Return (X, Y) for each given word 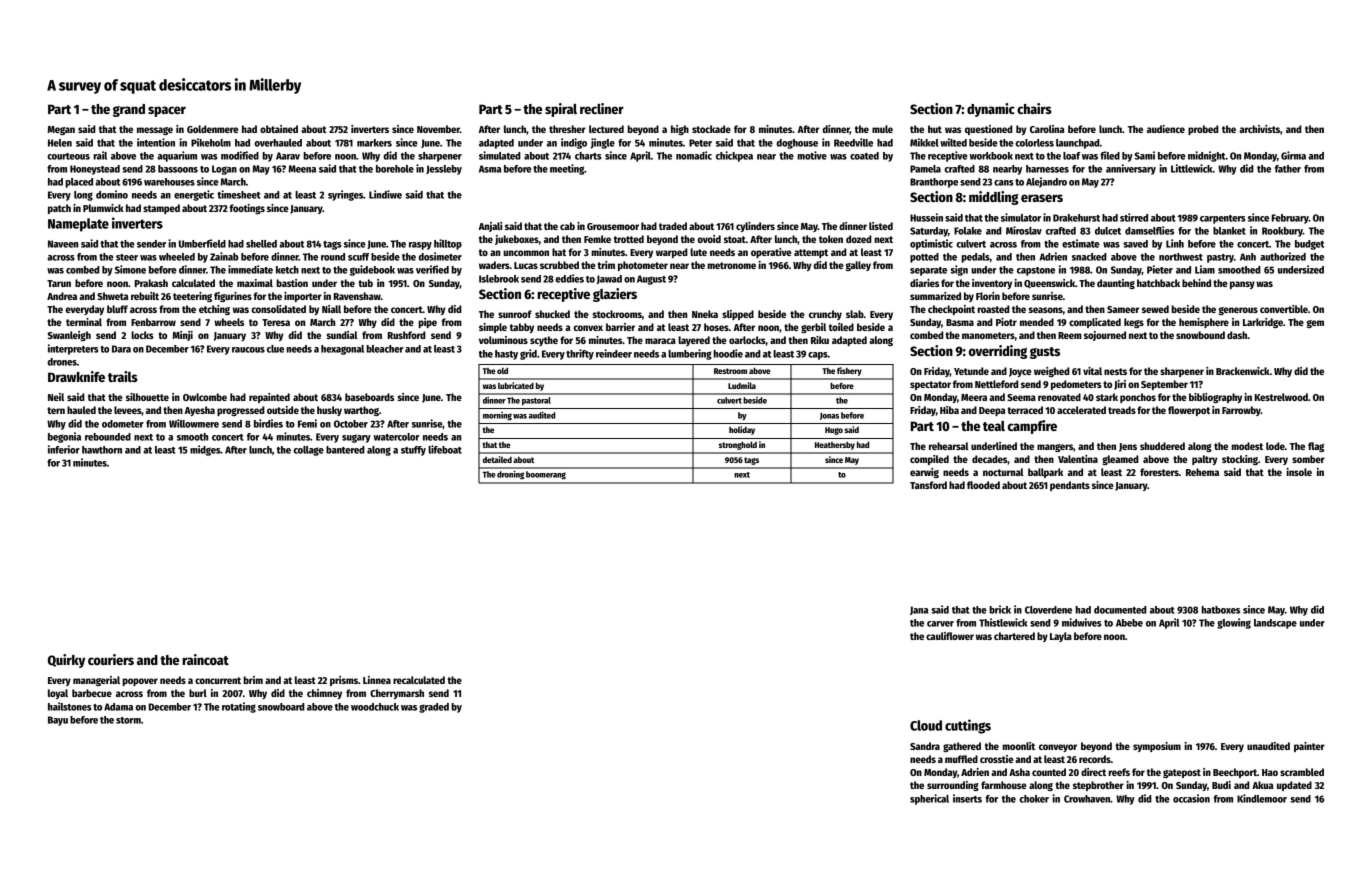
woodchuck (375, 707)
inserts (967, 798)
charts (588, 156)
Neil (56, 397)
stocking (1240, 460)
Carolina (1047, 129)
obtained (279, 129)
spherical (929, 799)
